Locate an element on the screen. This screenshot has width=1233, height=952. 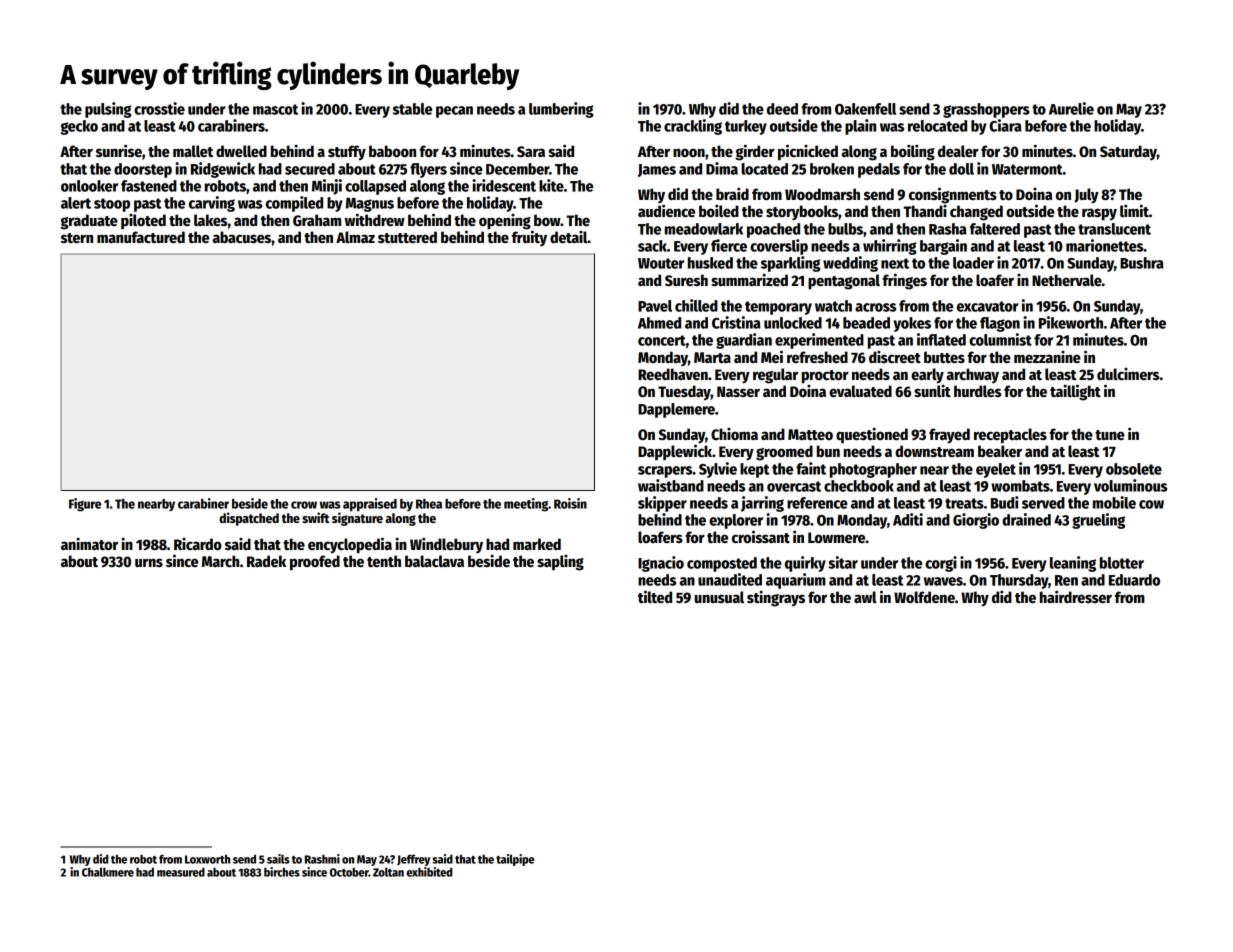
tune is located at coordinates (1110, 435).
